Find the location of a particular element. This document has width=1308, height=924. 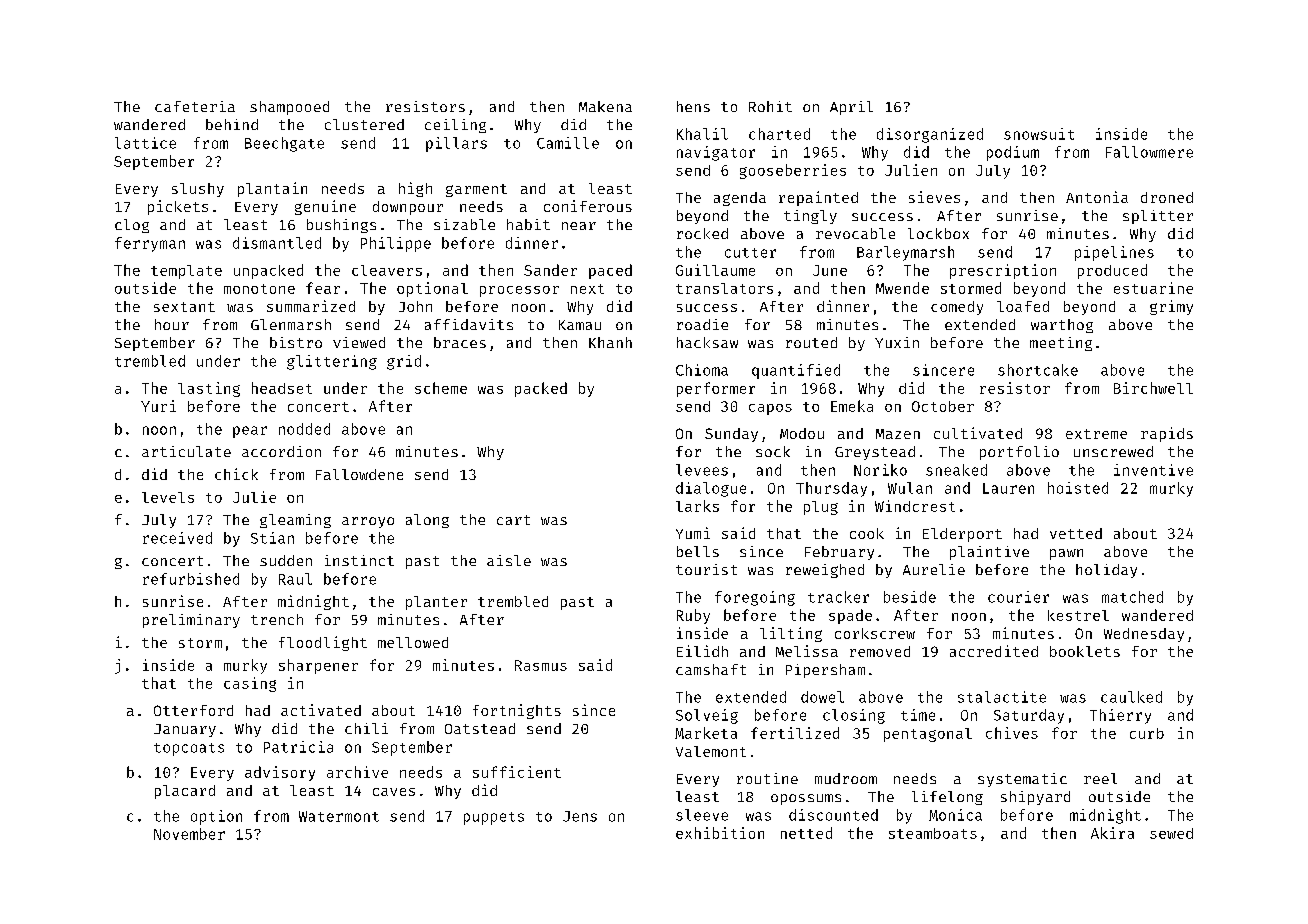

inventive is located at coordinates (1153, 470).
